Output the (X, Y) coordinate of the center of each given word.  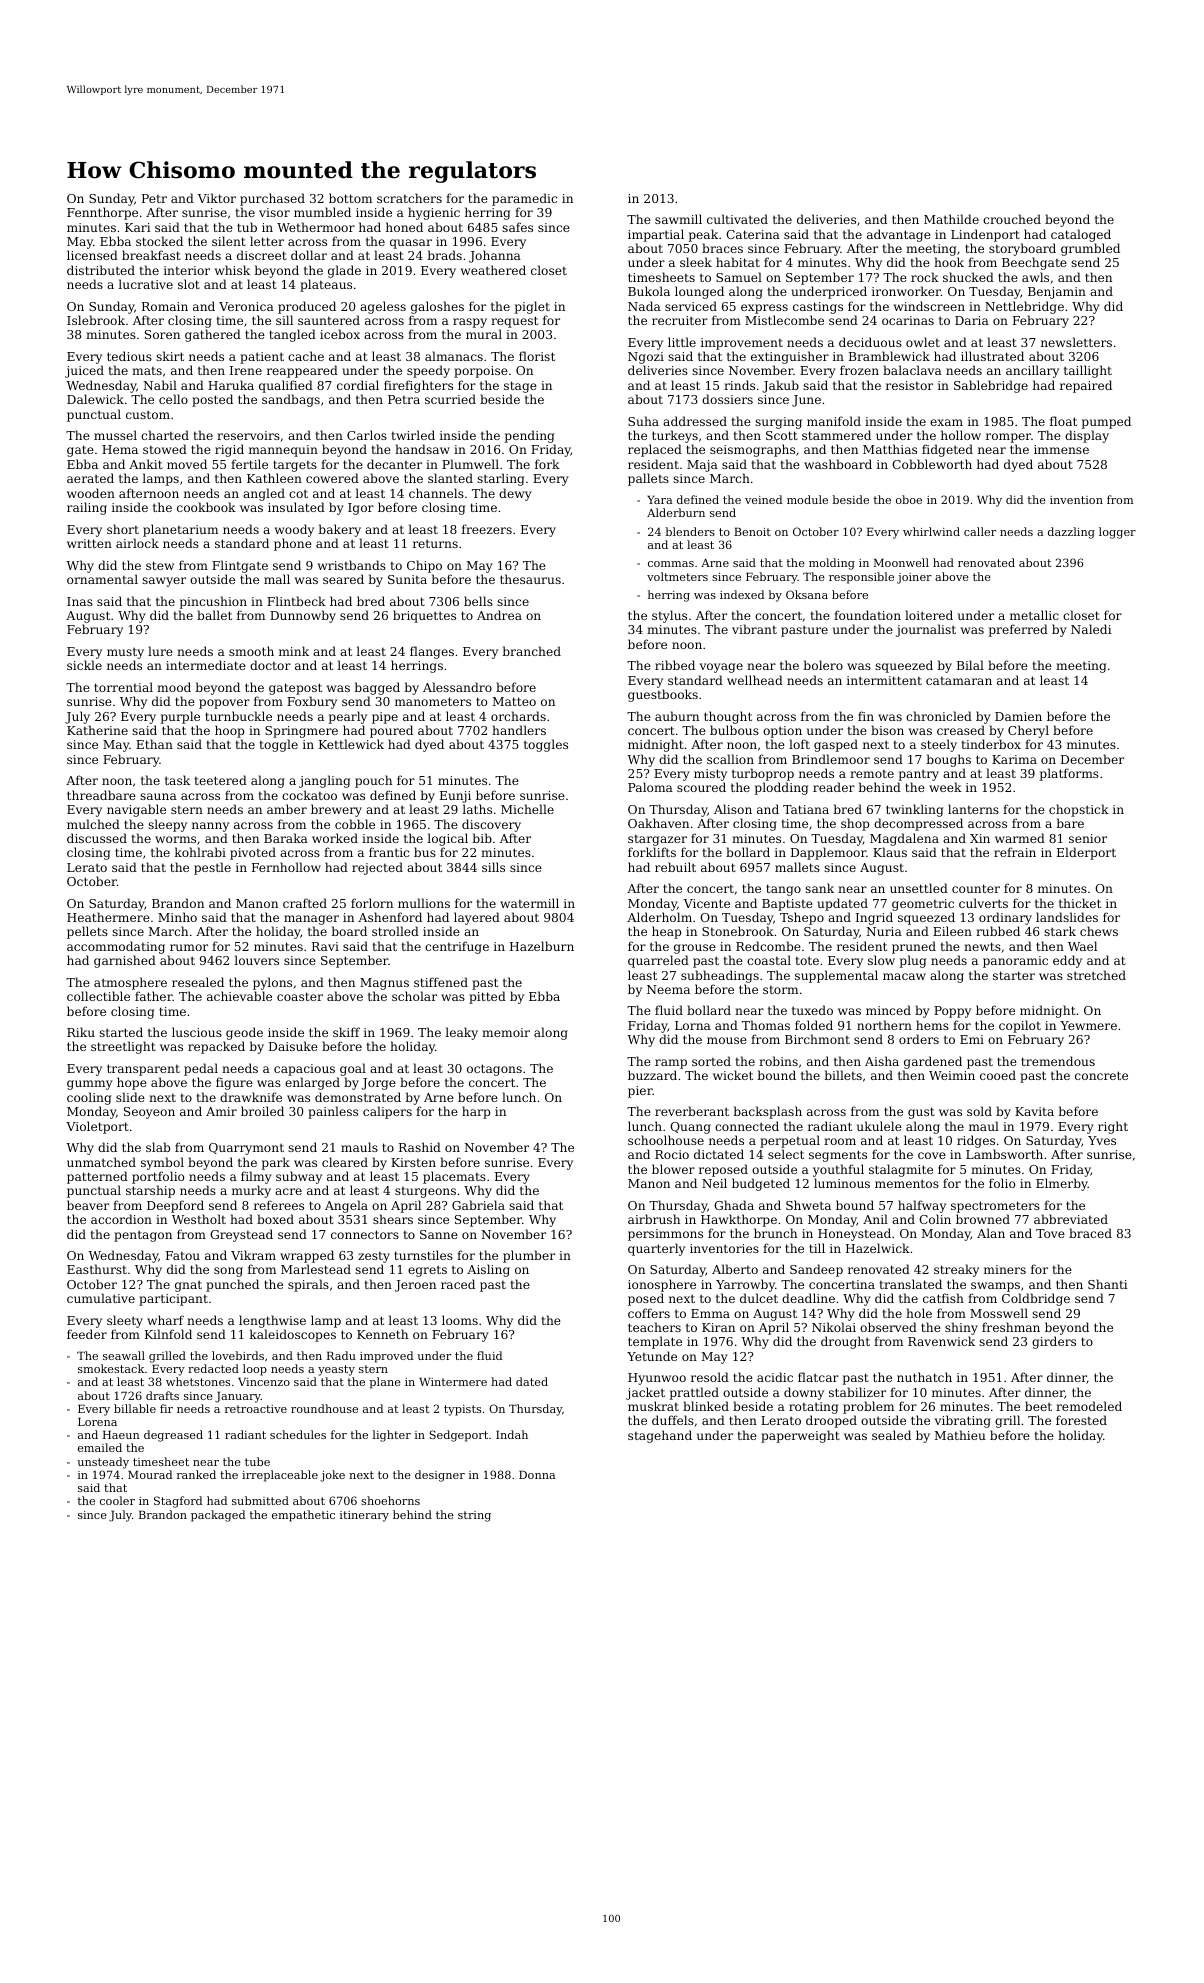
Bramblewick (889, 356)
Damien (1018, 716)
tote (807, 961)
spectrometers (995, 1207)
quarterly (656, 1249)
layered (477, 918)
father (154, 996)
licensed (92, 255)
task (177, 780)
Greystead (241, 1235)
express (764, 309)
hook (949, 262)
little (682, 342)
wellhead (755, 680)
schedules (298, 1434)
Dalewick (95, 399)
